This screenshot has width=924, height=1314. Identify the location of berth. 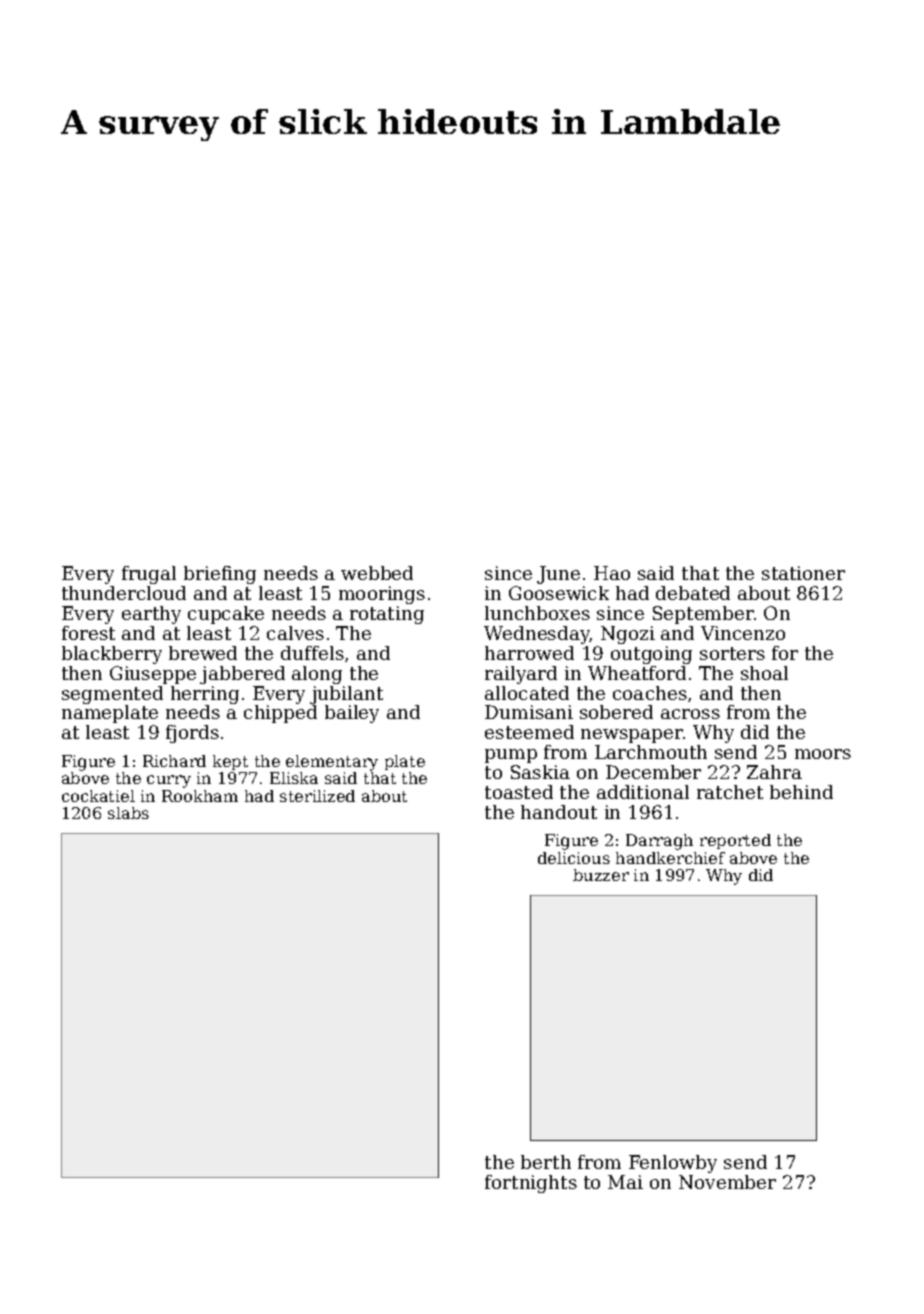
(546, 1162).
